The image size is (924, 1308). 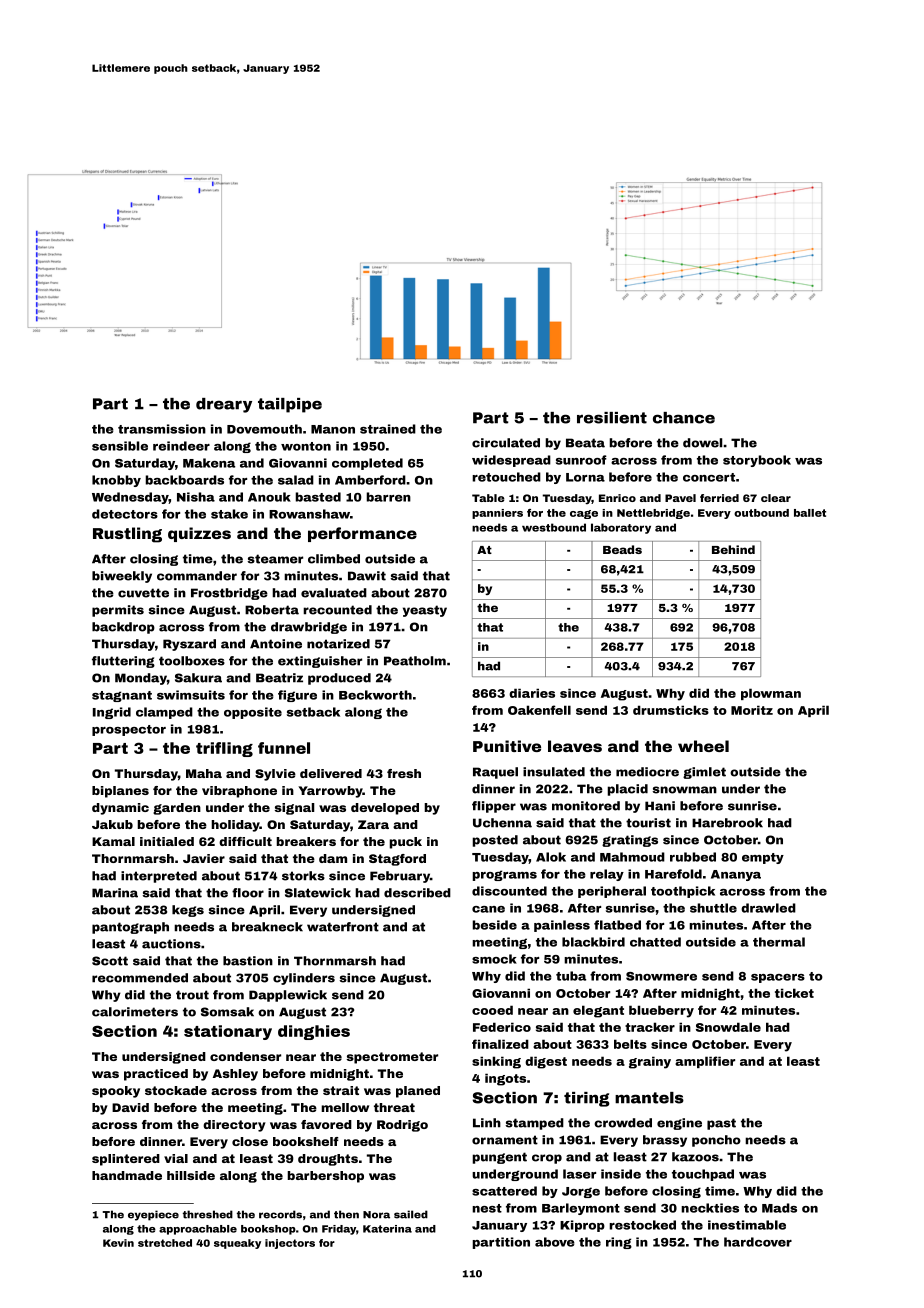 What do you see at coordinates (118, 611) in the document?
I see `permits` at bounding box center [118, 611].
